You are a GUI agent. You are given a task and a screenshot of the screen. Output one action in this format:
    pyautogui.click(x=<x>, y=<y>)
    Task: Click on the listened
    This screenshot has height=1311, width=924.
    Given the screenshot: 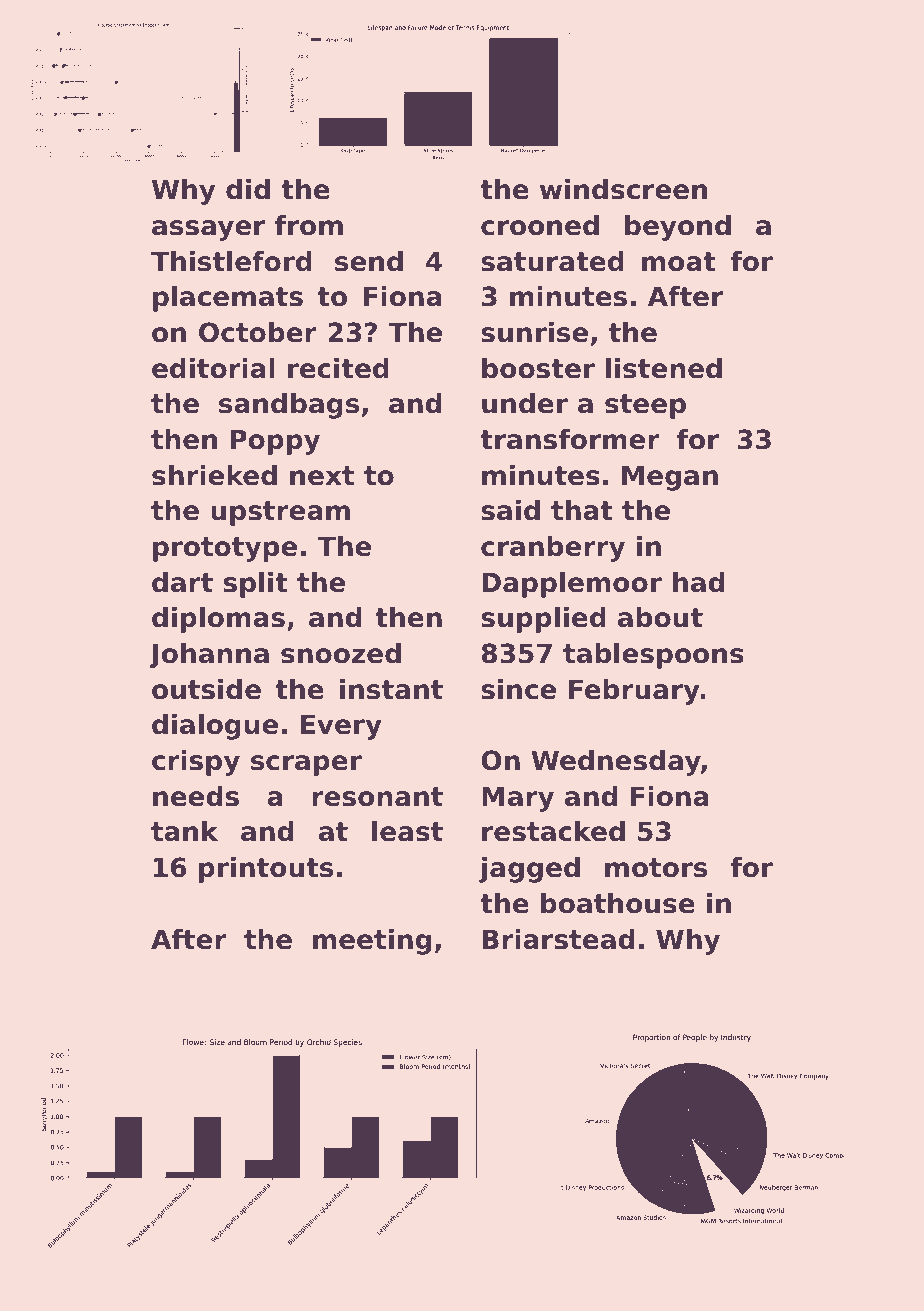 What is the action you would take?
    pyautogui.click(x=664, y=368)
